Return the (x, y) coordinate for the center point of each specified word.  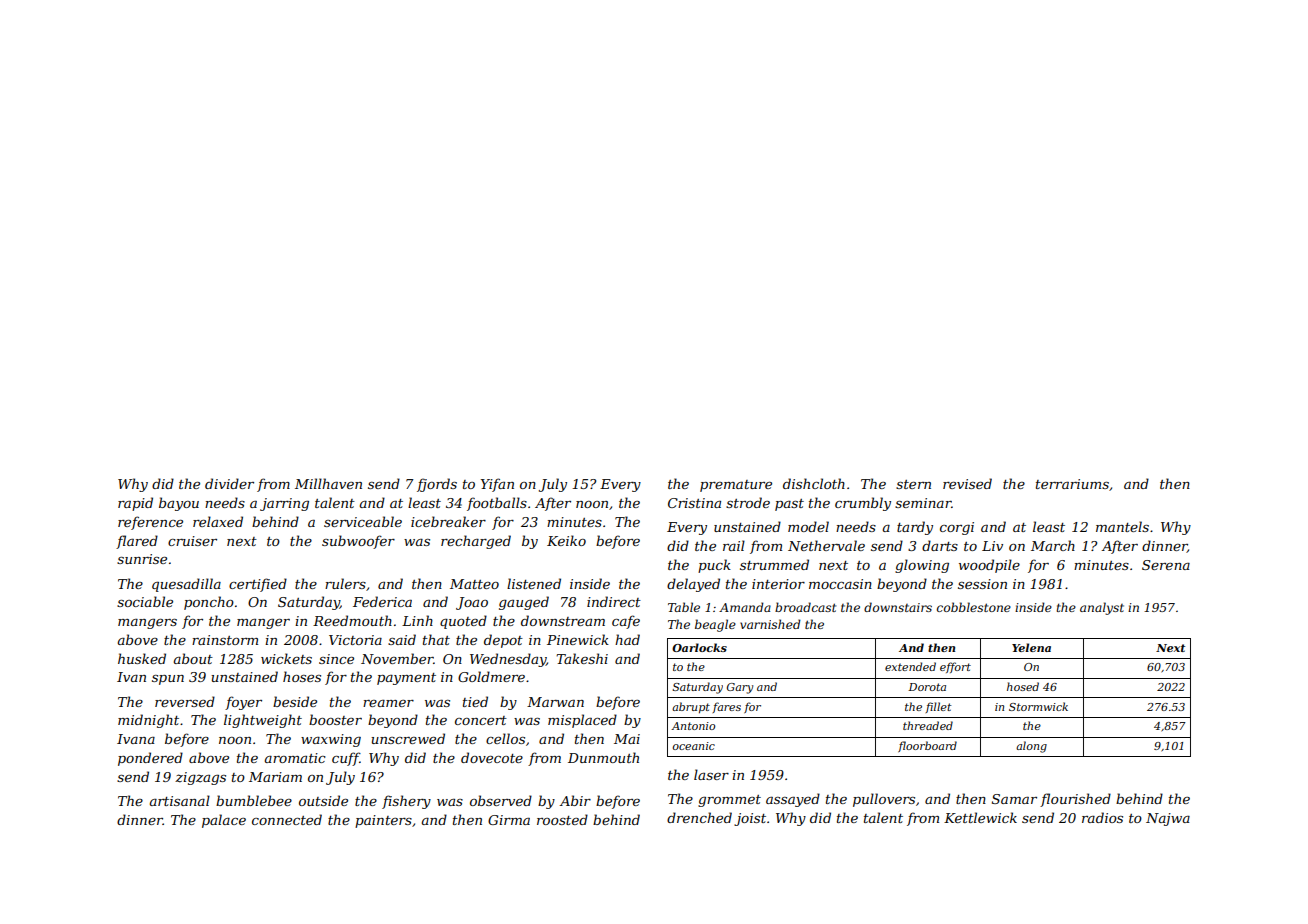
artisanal (180, 800)
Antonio (693, 726)
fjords (437, 485)
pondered (150, 759)
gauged (524, 603)
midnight (148, 721)
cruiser (192, 541)
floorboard (927, 746)
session (982, 584)
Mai (627, 739)
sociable (145, 601)
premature (736, 486)
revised (967, 483)
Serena (1166, 565)
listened (534, 583)
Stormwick (1038, 706)
